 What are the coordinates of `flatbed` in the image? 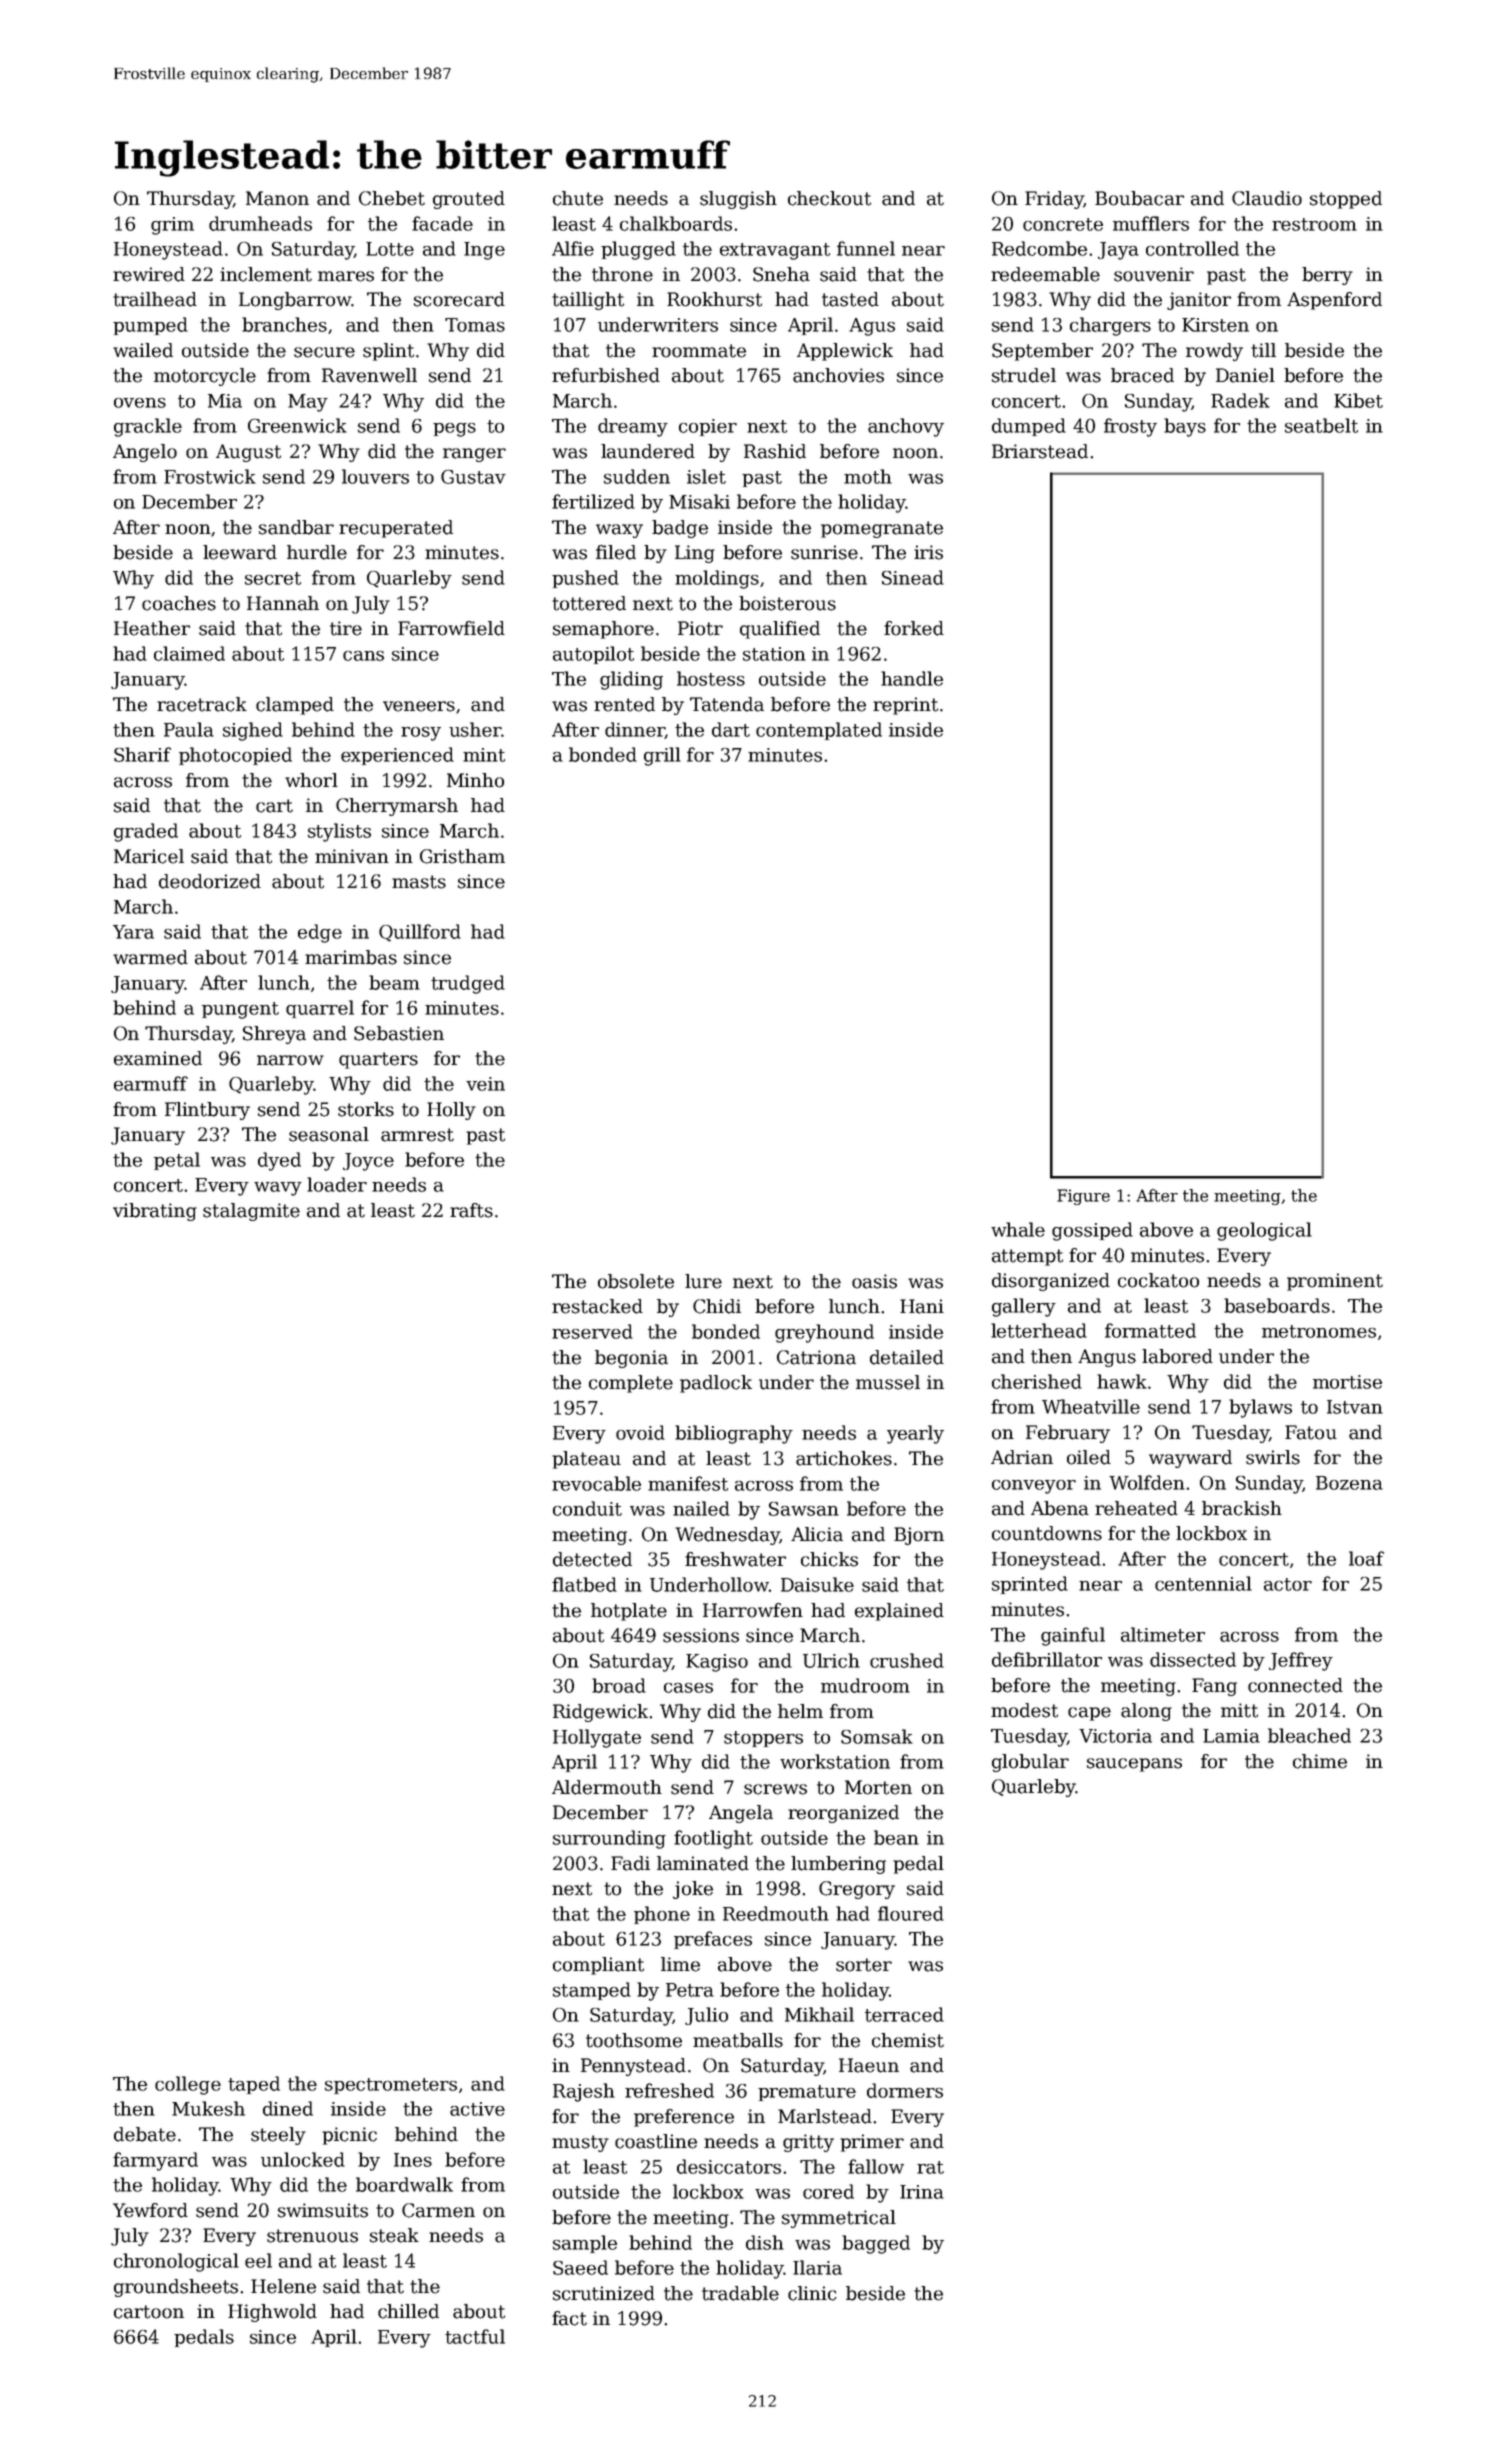 It's located at (584, 1584).
